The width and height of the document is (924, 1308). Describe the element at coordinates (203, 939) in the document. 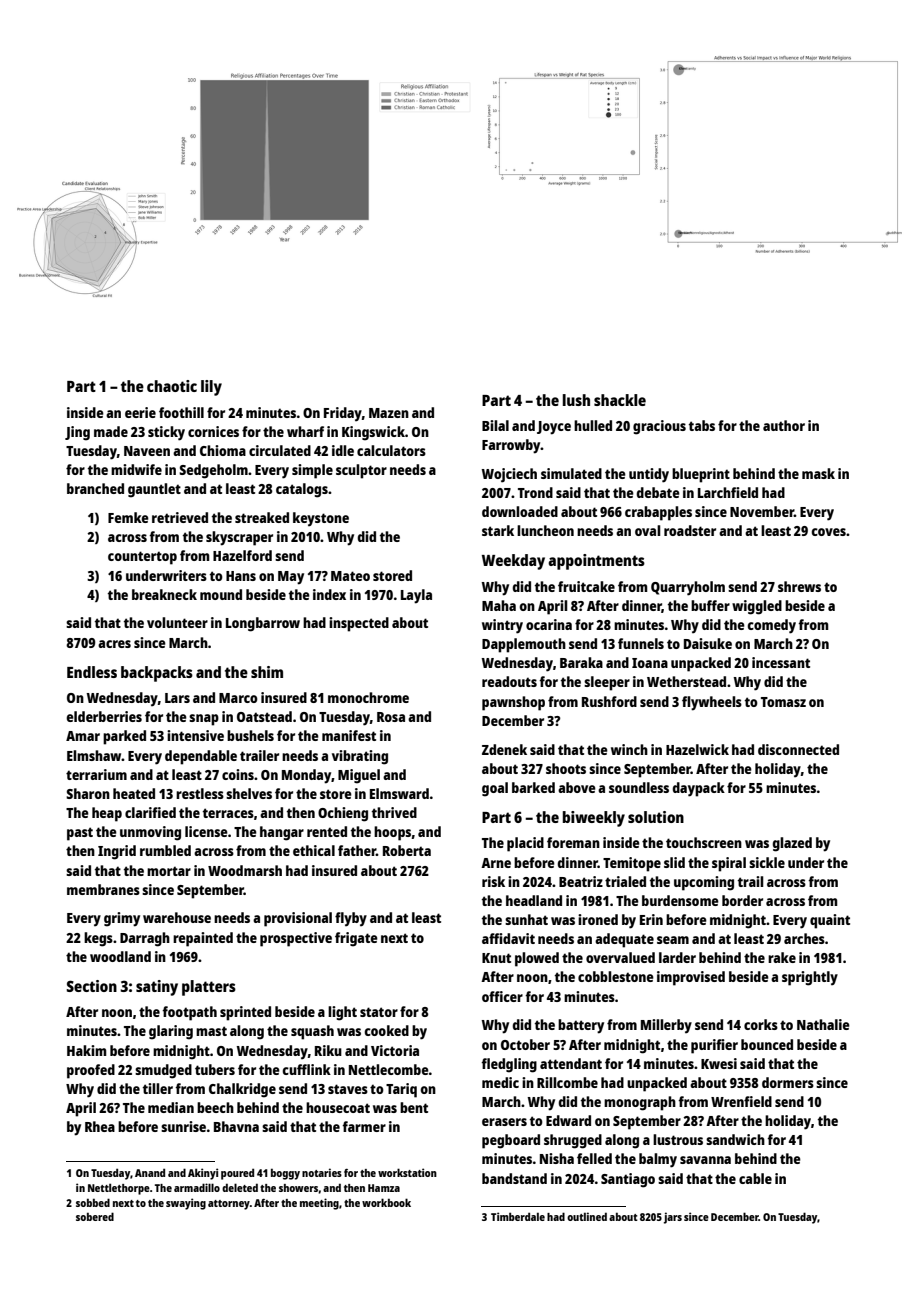

I see `repainted` at that location.
